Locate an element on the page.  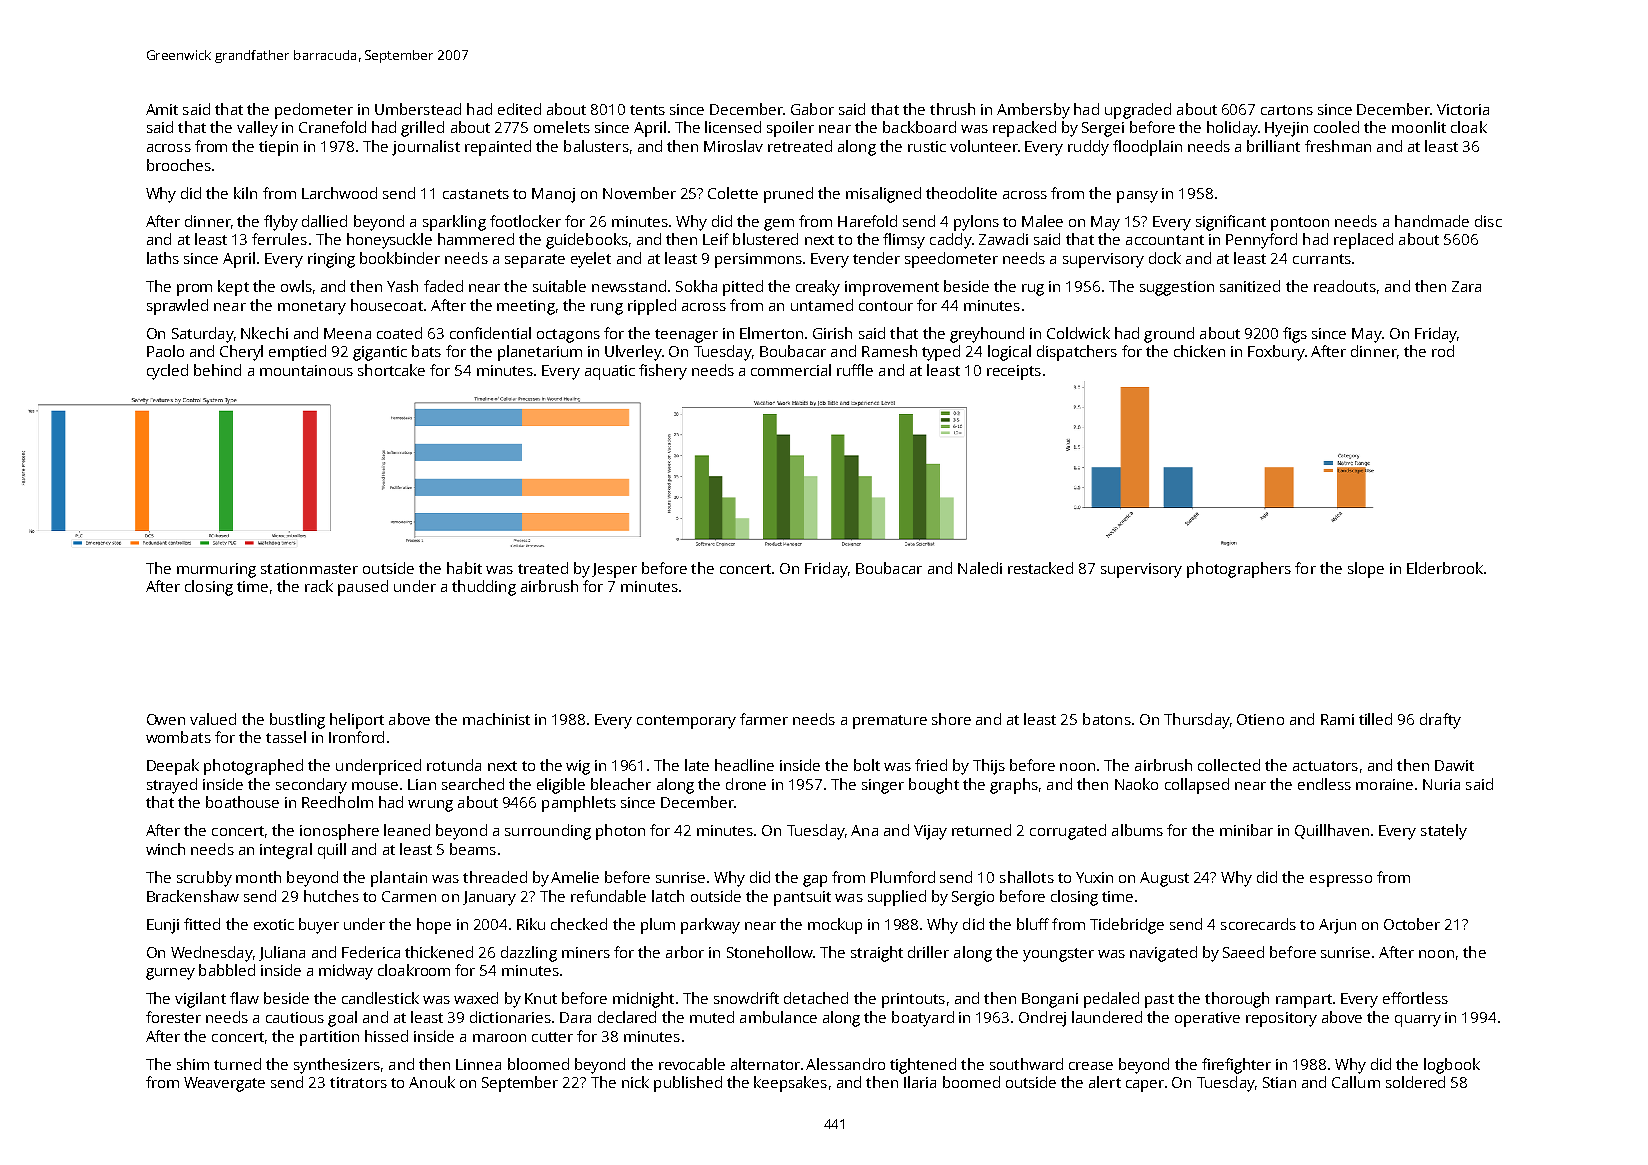
tents is located at coordinates (647, 110).
